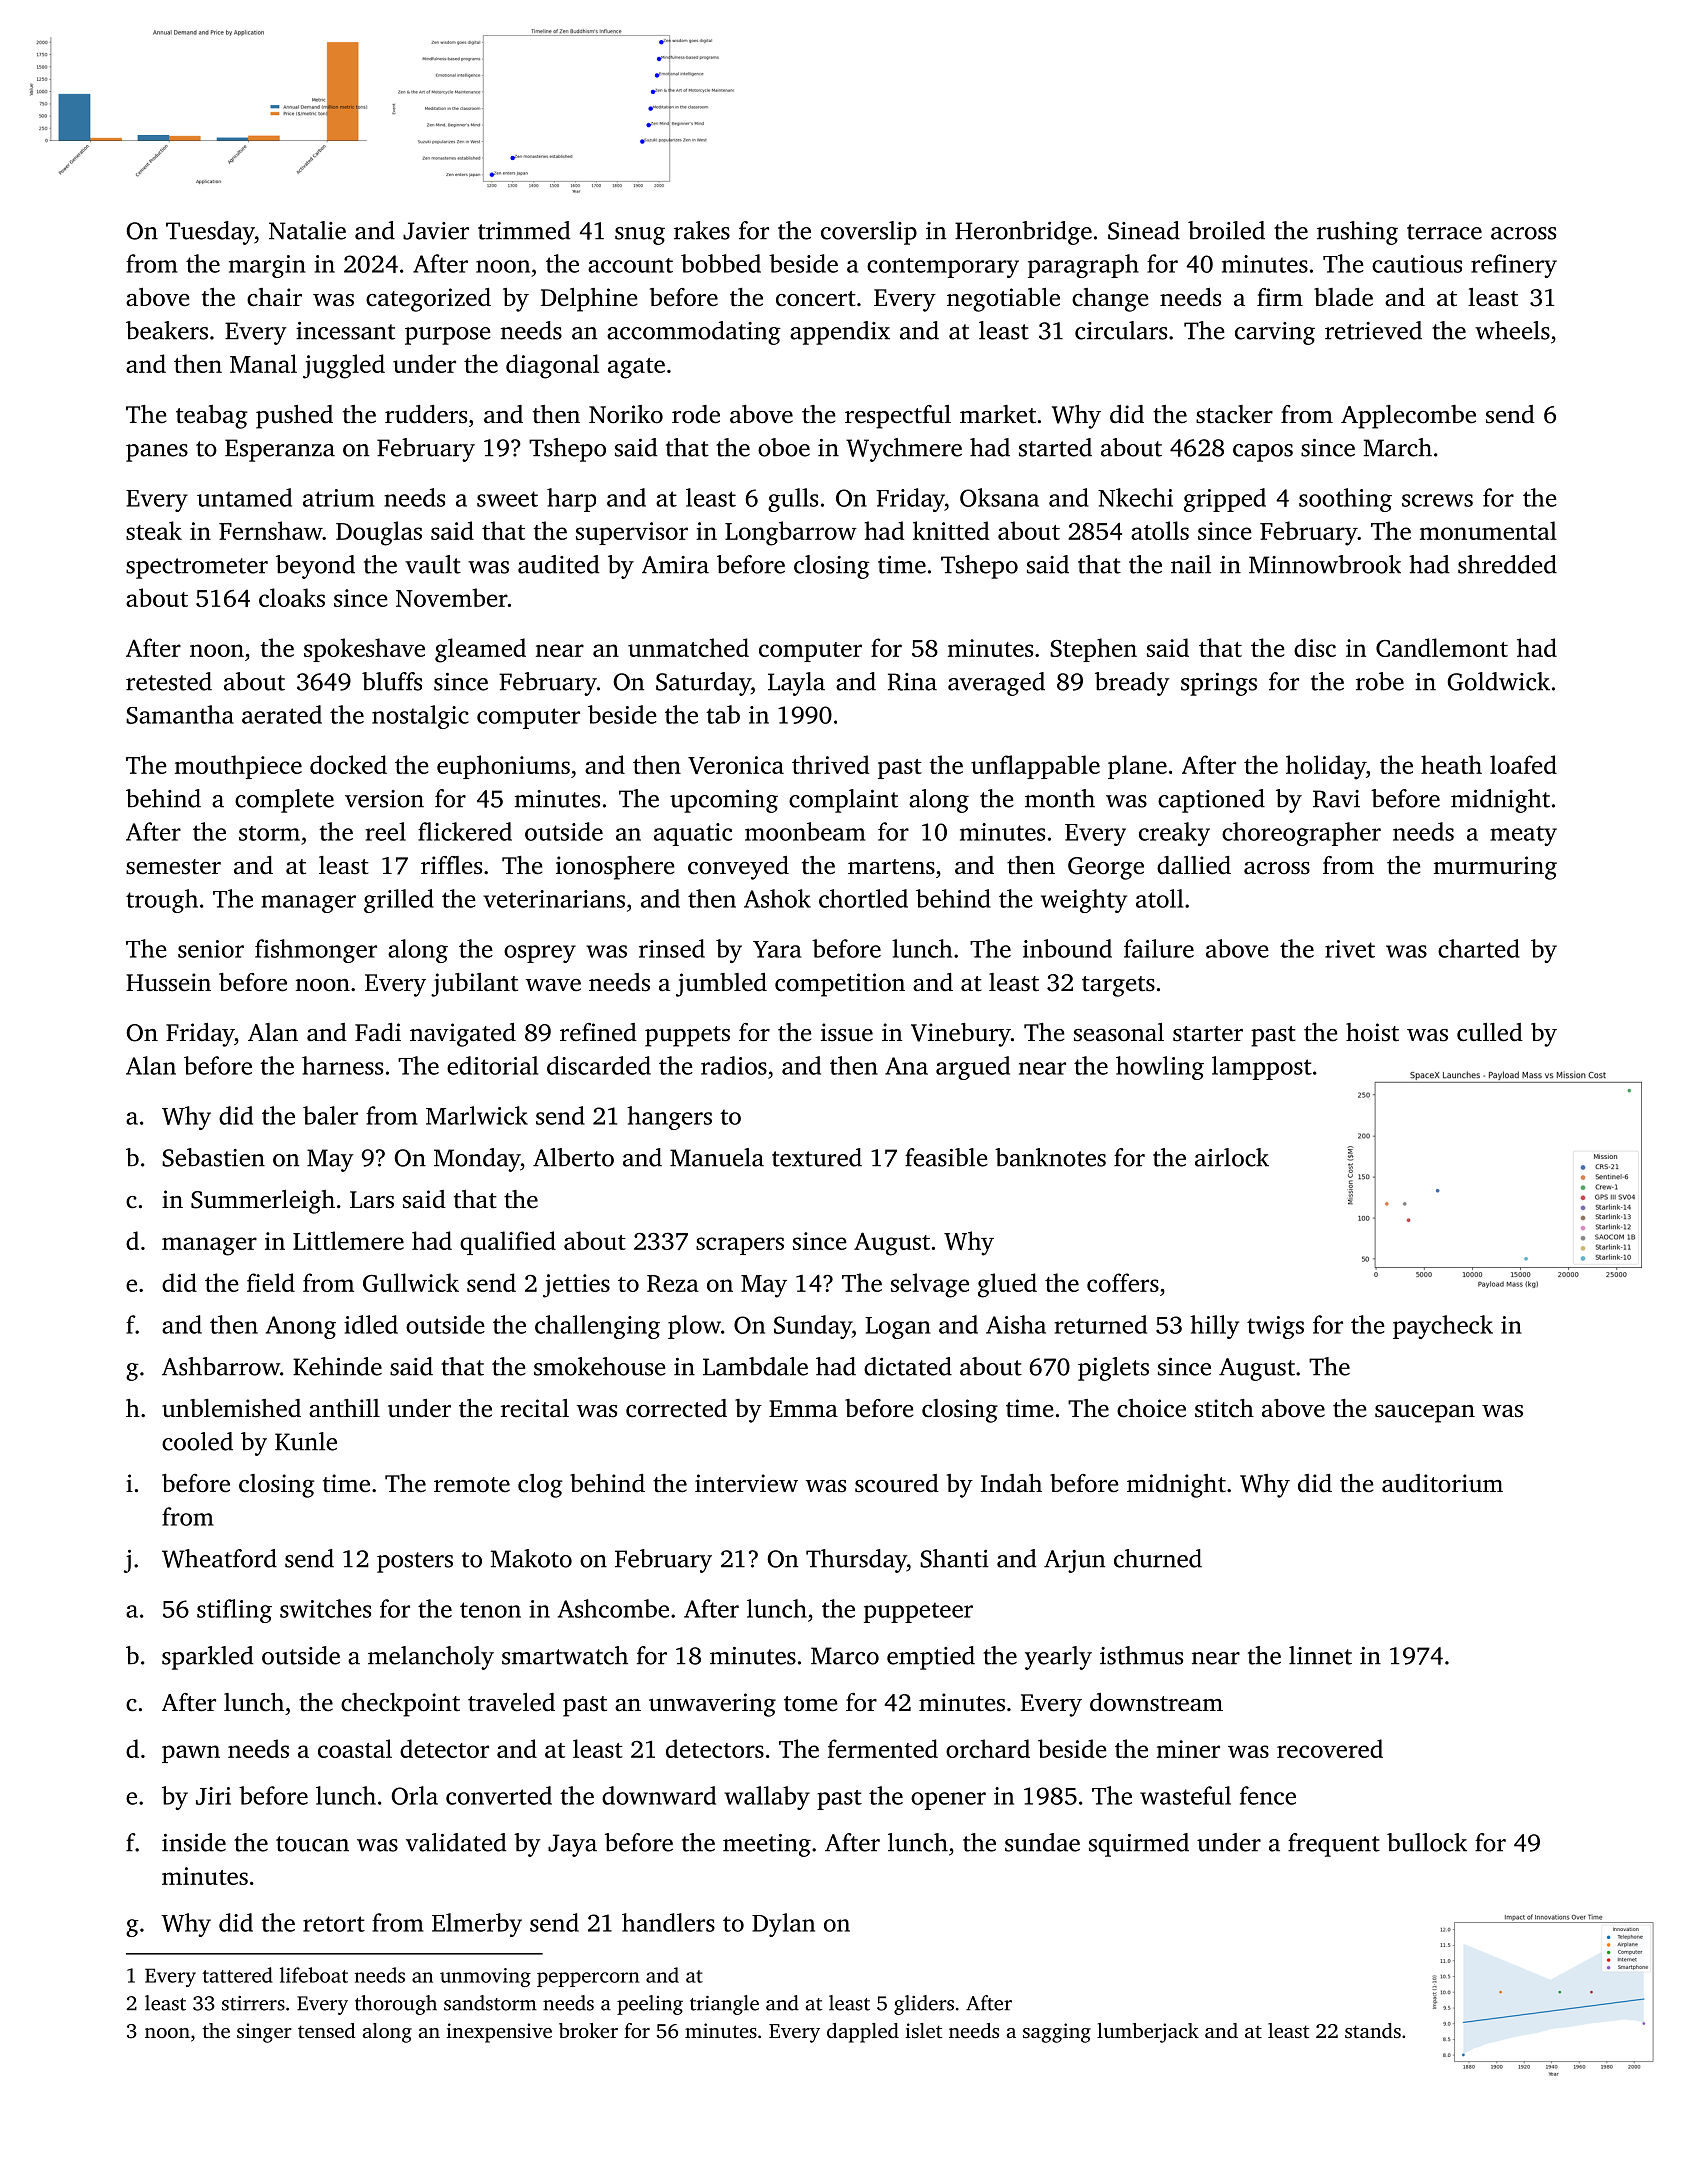 The width and height of the image is (1683, 2178). I want to click on cooled, so click(197, 1441).
